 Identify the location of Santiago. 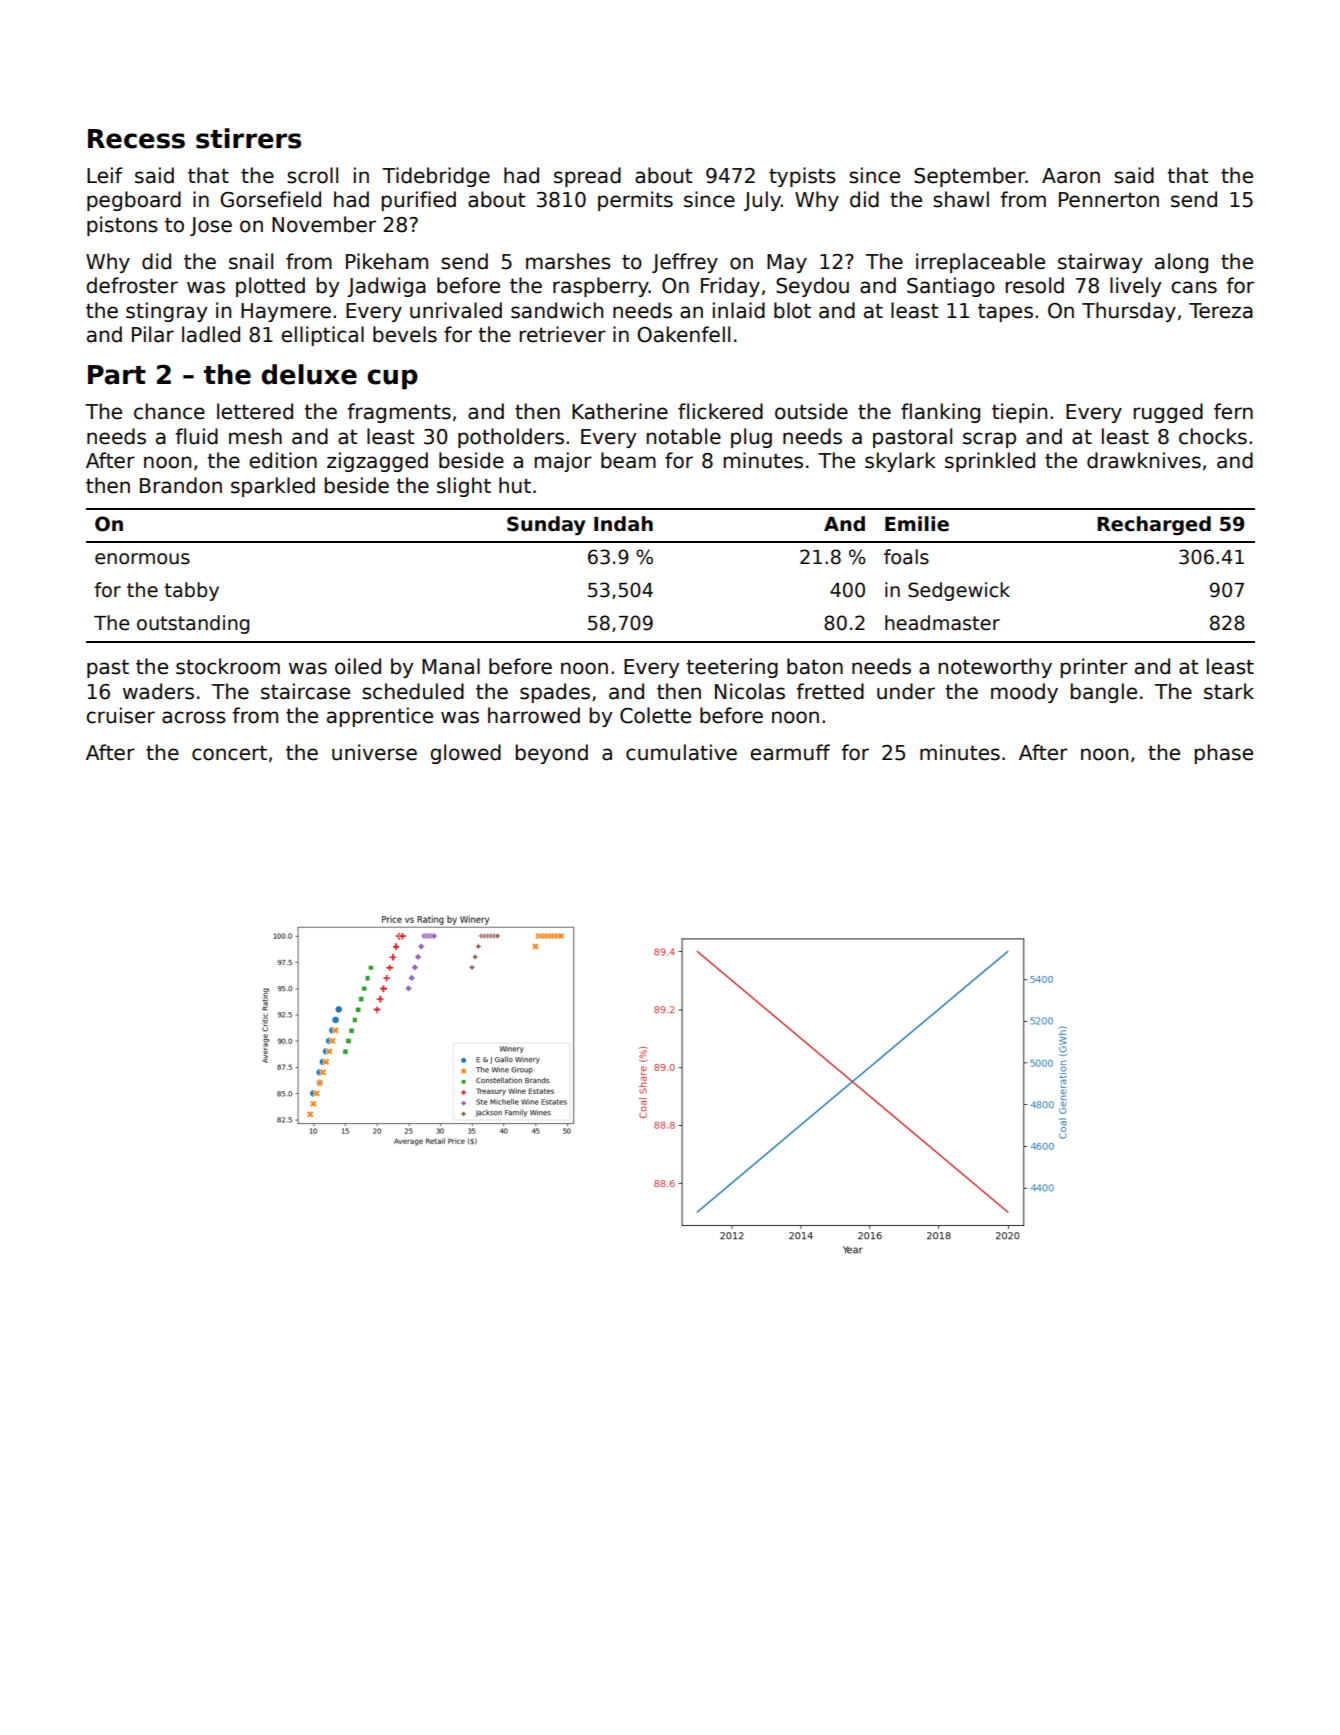
(951, 287).
